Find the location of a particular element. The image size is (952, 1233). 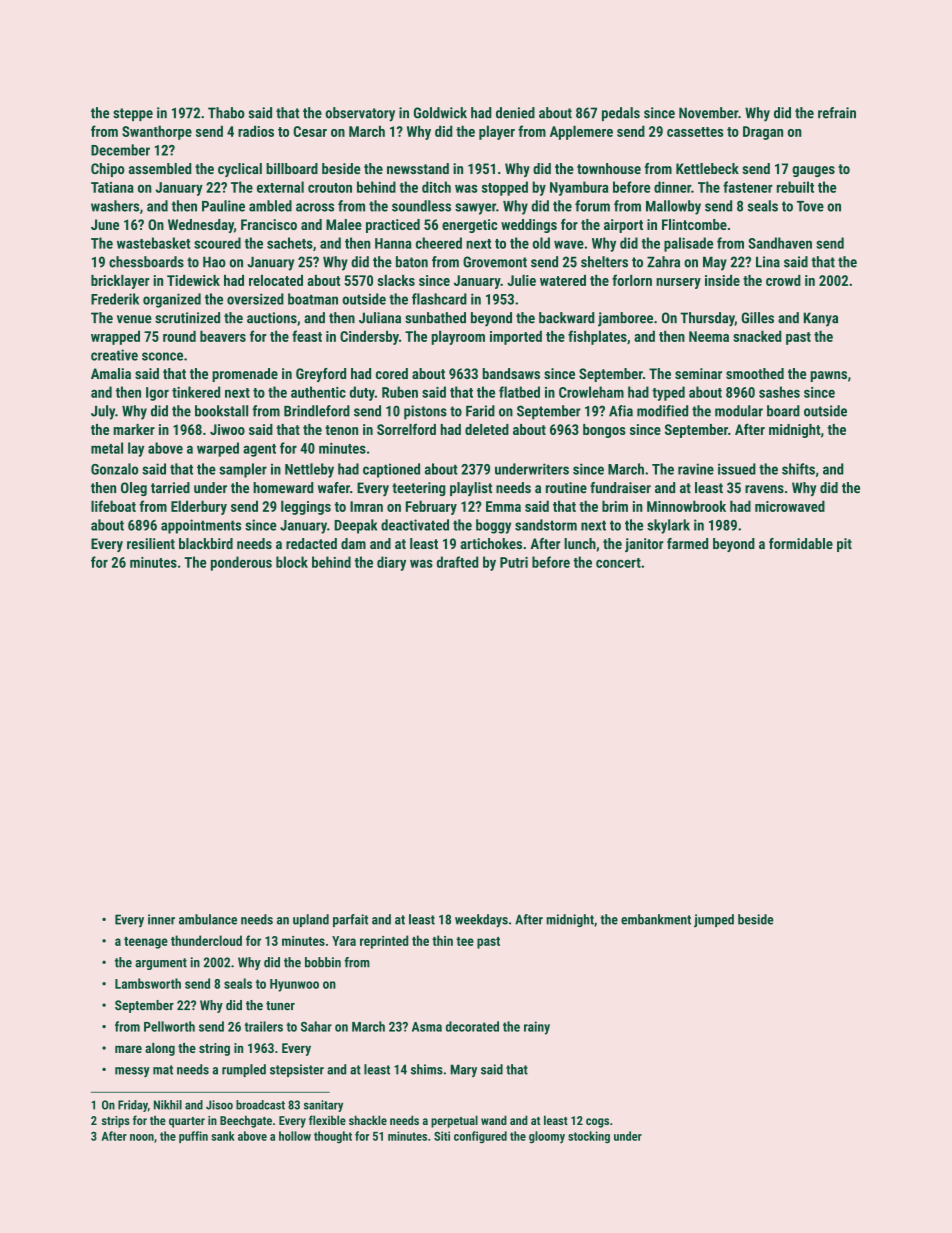

ambulance is located at coordinates (208, 919).
